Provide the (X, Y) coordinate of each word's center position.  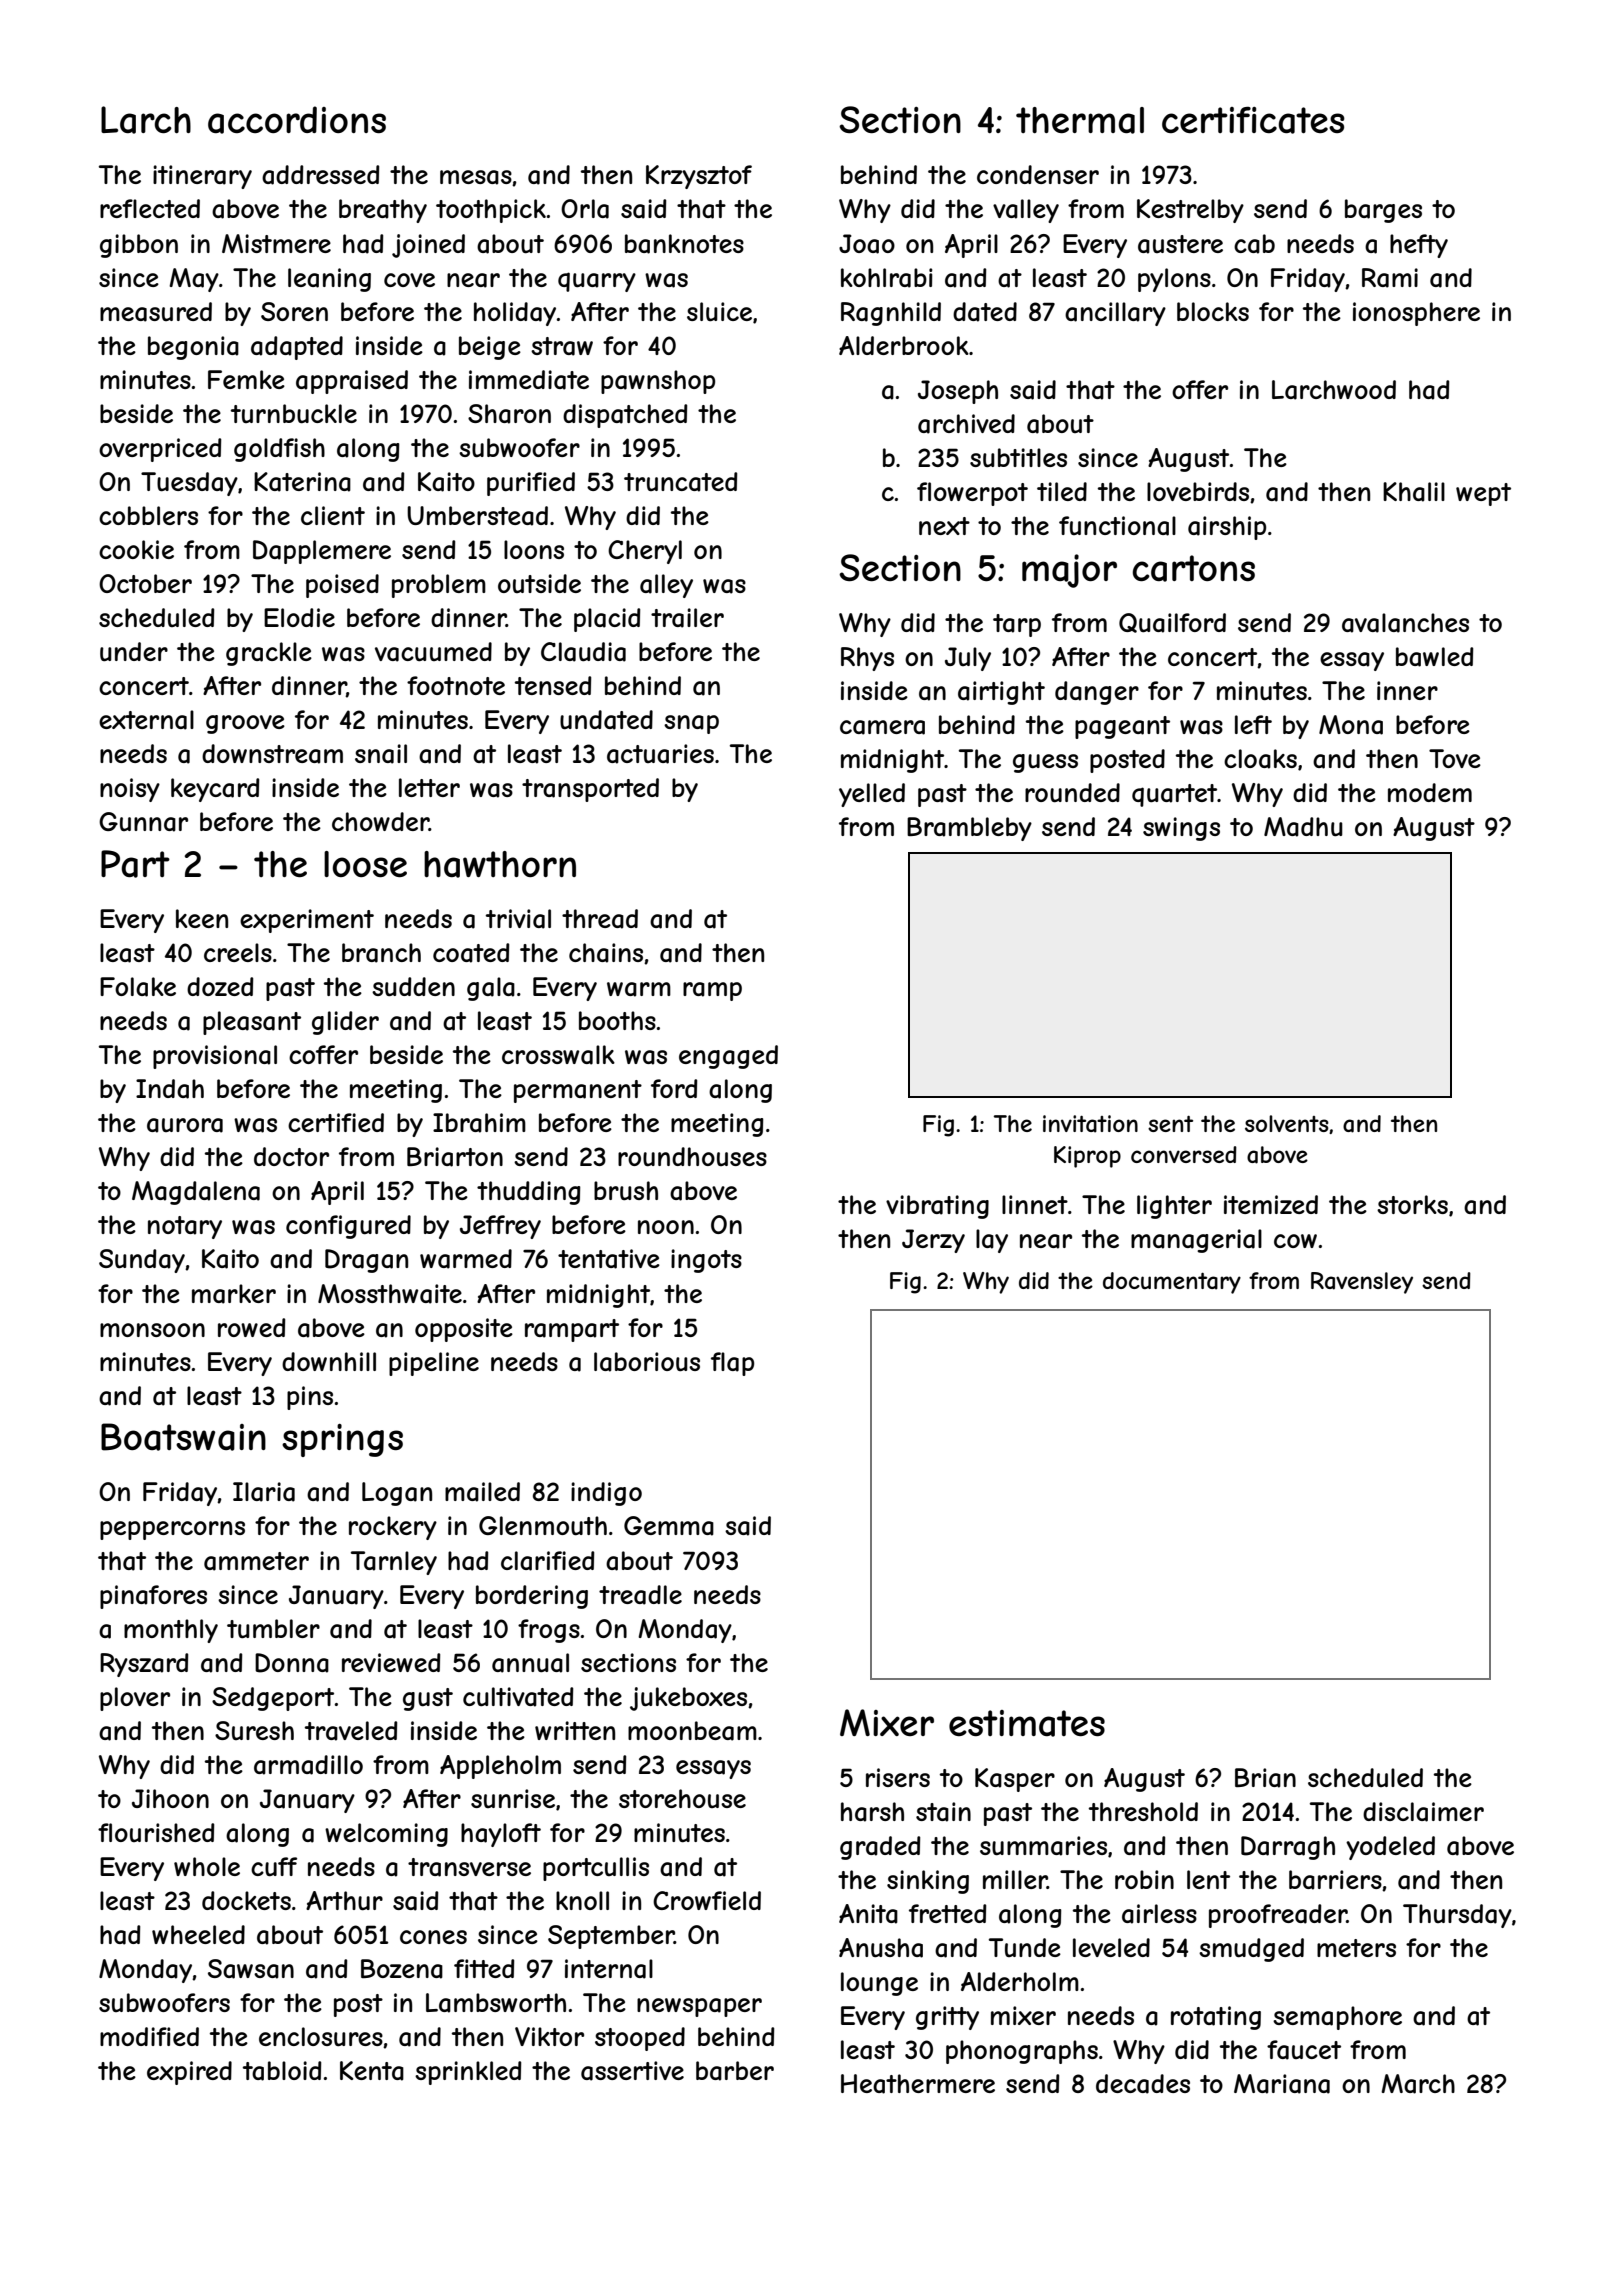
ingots (706, 1261)
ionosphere (1416, 314)
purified (531, 484)
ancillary (1115, 314)
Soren (294, 311)
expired (189, 2073)
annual (530, 1663)
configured (348, 1227)
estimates (1027, 1723)
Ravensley (1362, 1283)
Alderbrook (904, 345)
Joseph (958, 392)
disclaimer (1423, 1812)
